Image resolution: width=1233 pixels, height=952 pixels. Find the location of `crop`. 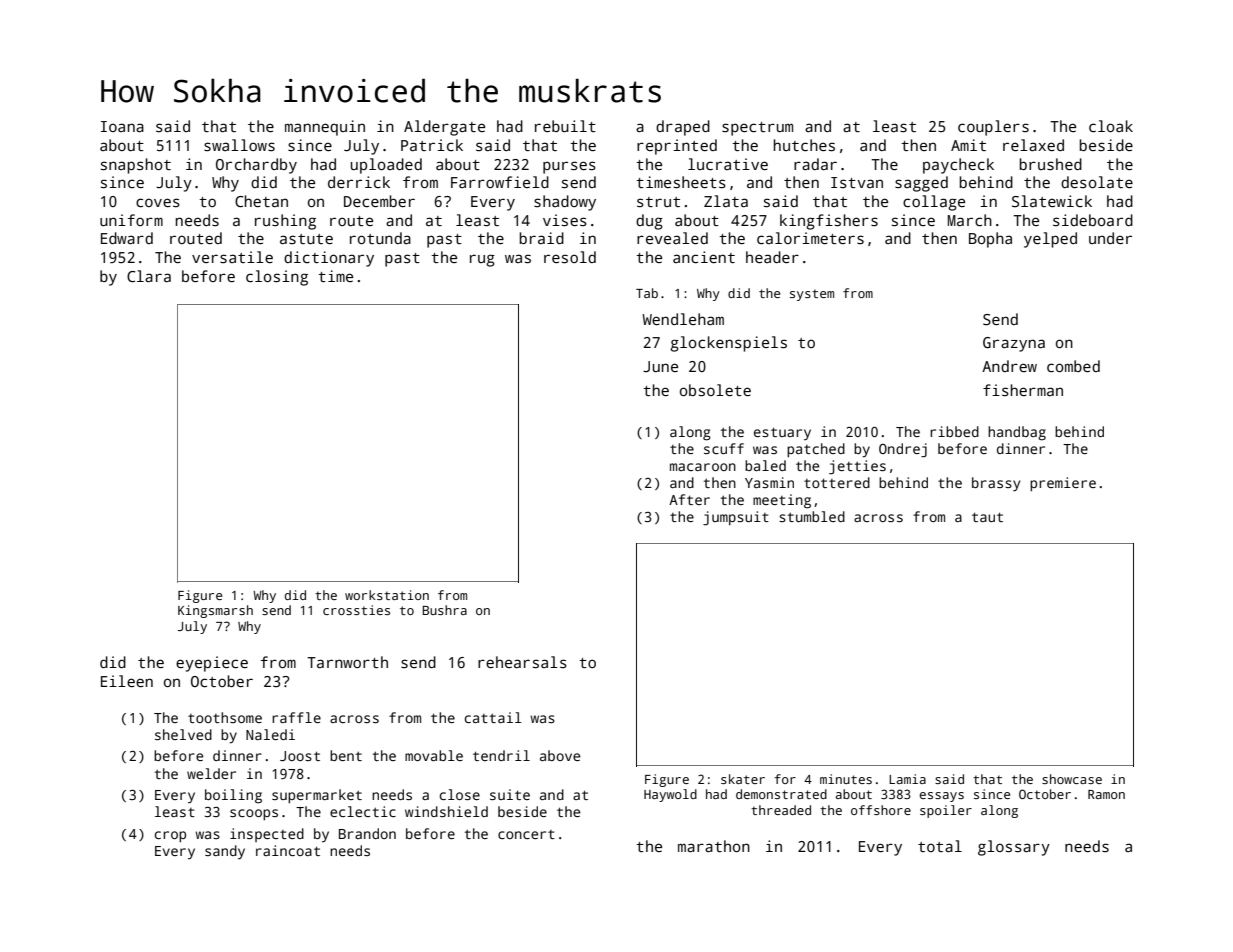

crop is located at coordinates (170, 837).
